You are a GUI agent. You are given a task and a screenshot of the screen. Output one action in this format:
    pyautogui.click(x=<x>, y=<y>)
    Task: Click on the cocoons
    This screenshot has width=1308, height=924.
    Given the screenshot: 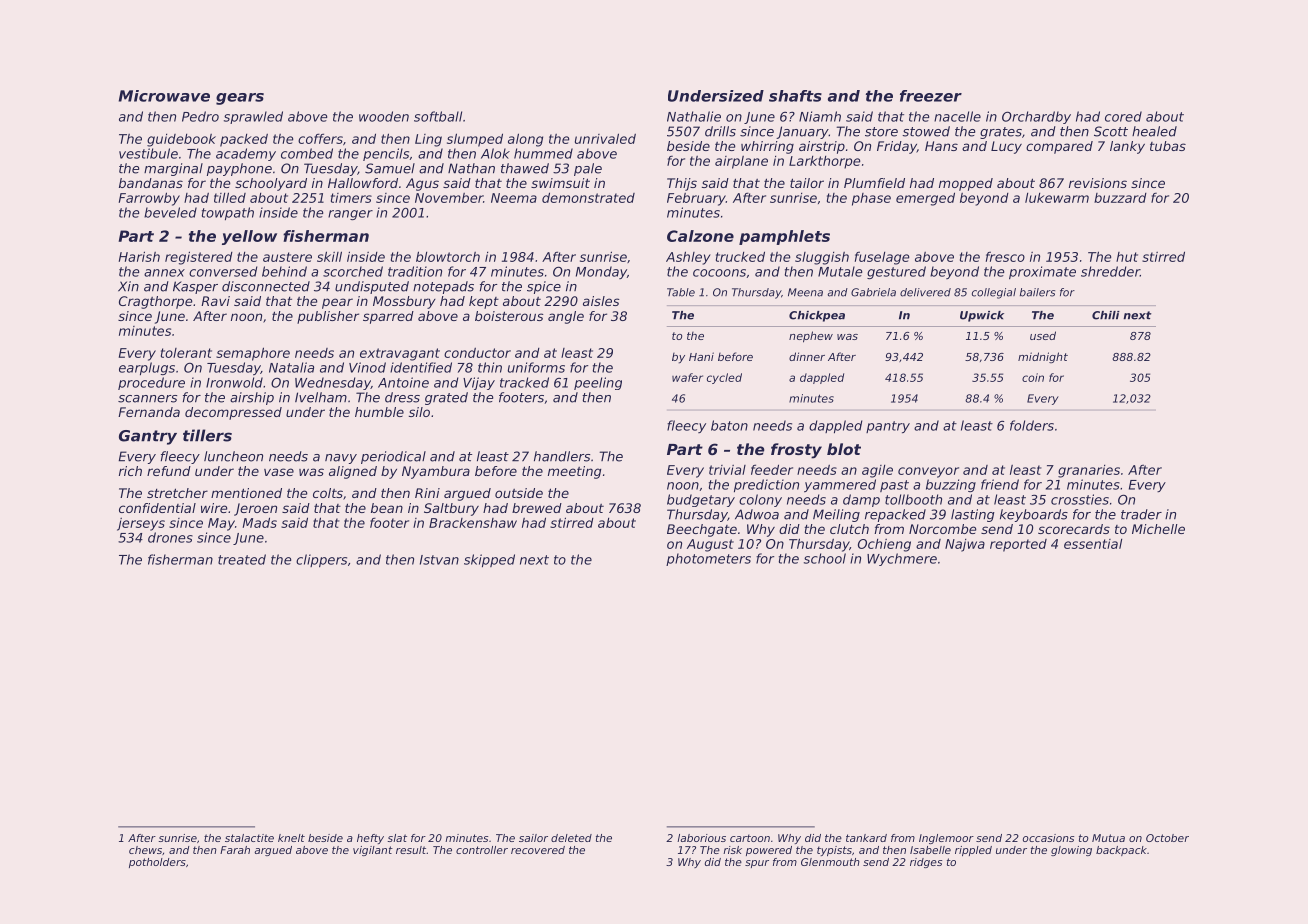 What is the action you would take?
    pyautogui.click(x=719, y=273)
